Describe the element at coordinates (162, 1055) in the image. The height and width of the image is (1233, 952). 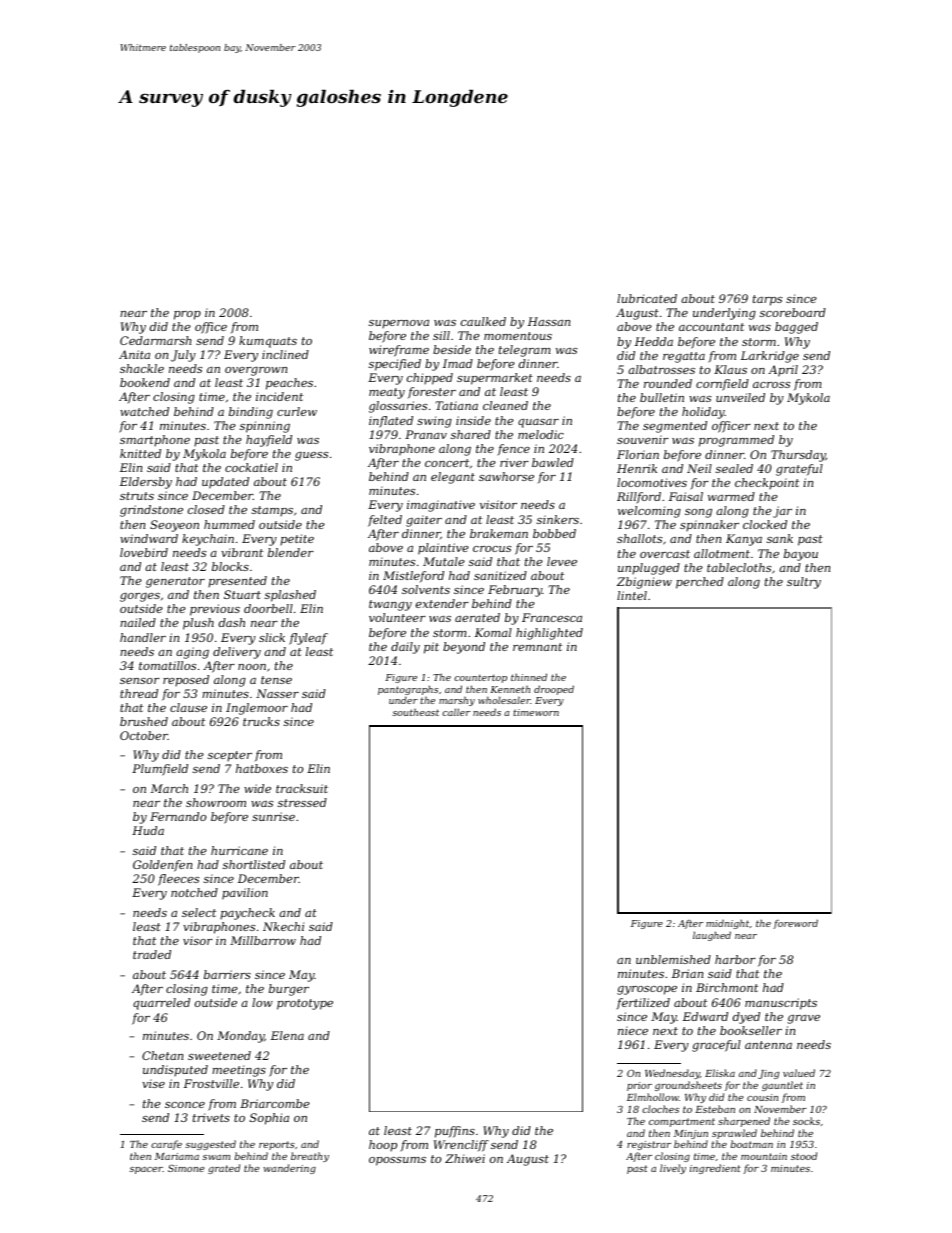
I see `Chetan` at that location.
